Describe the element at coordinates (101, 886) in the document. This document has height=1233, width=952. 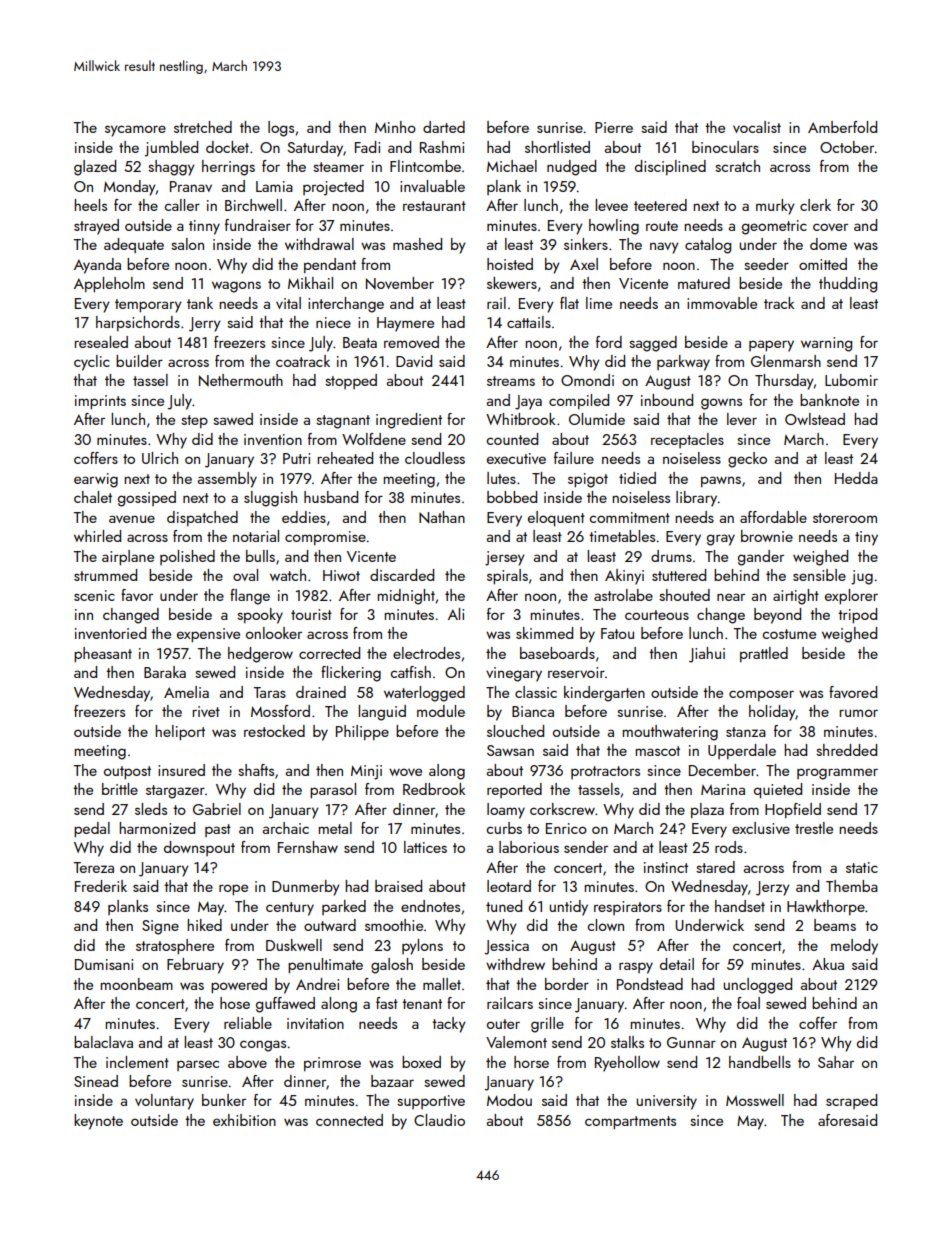
I see `Frederik` at that location.
